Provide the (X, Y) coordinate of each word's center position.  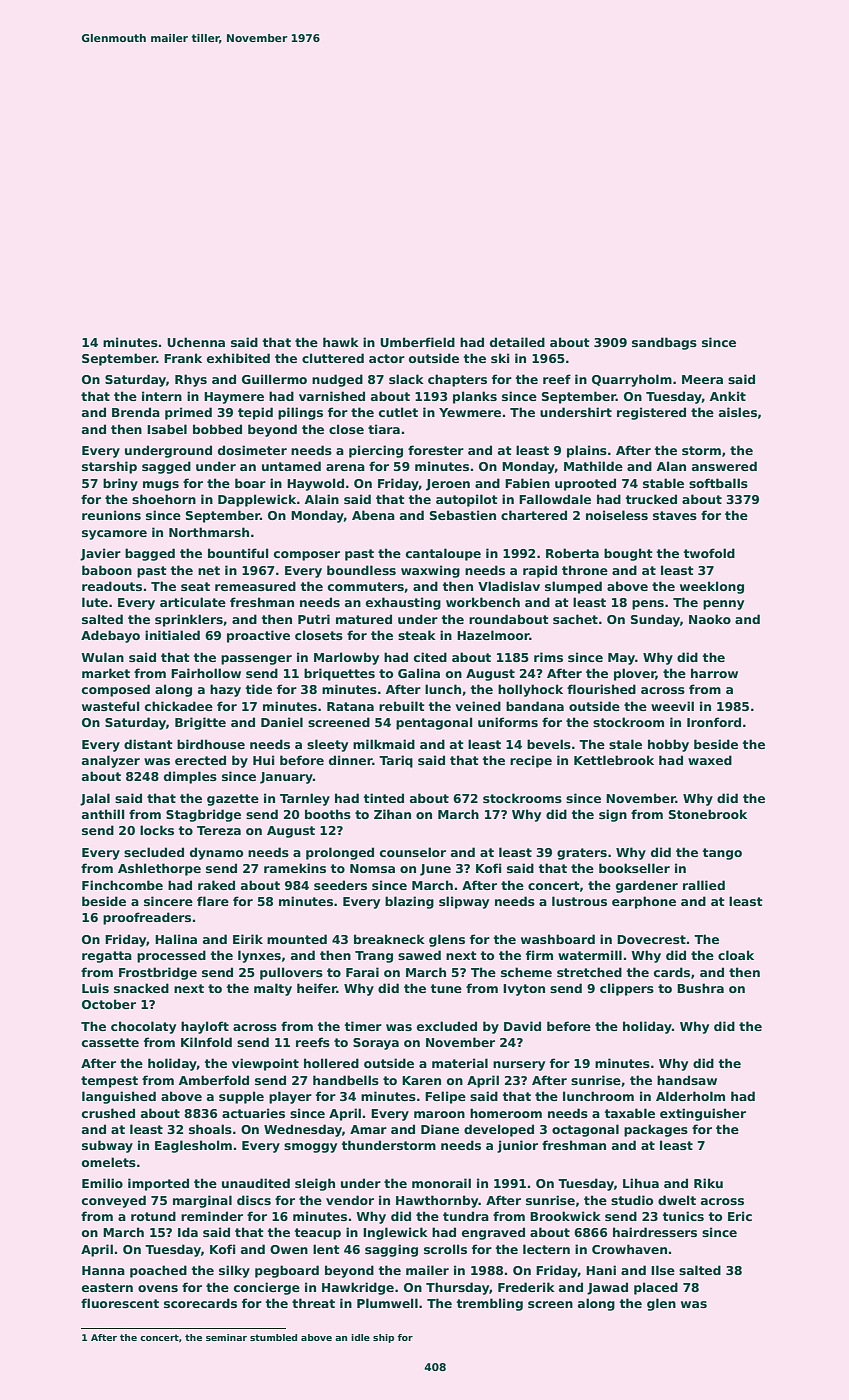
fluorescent (120, 1303)
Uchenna (196, 342)
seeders (340, 885)
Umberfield (417, 342)
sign (613, 815)
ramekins (295, 868)
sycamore (114, 535)
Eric (740, 1216)
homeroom (506, 1113)
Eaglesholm (193, 1146)
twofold (709, 553)
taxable (630, 1113)
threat (313, 1303)
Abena (373, 515)
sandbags (664, 343)
